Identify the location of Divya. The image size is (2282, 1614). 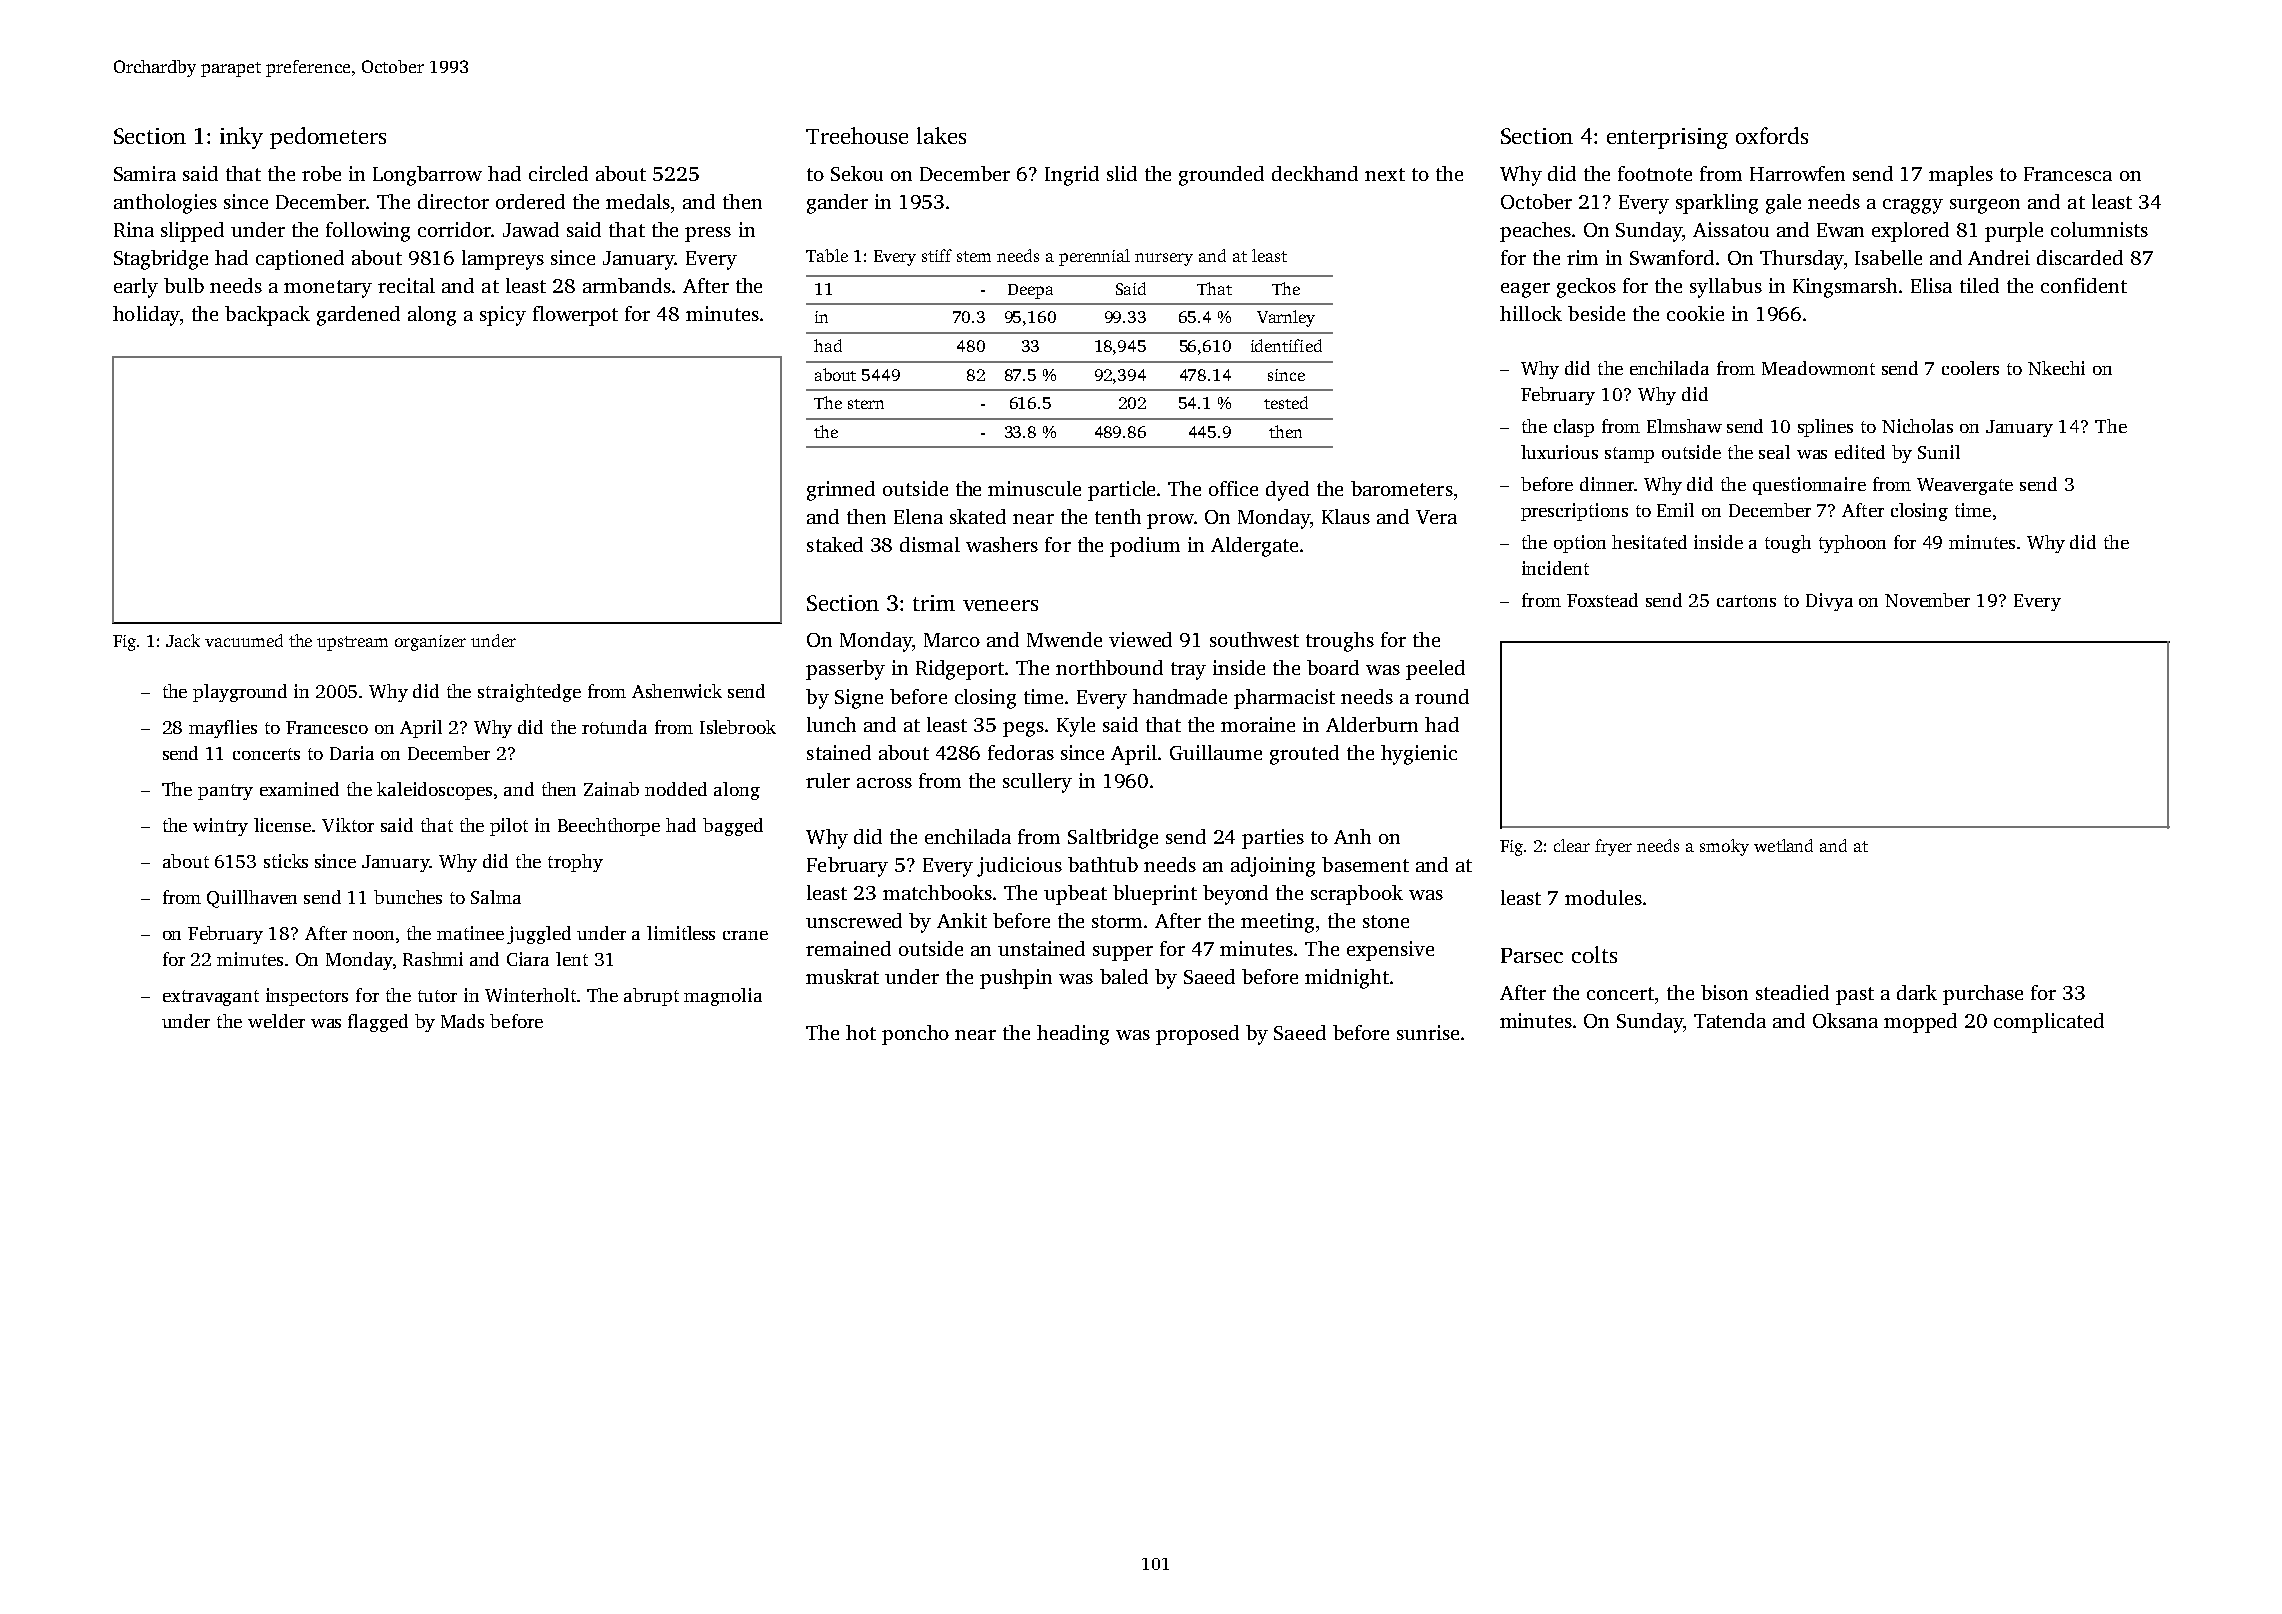
(1829, 602).
